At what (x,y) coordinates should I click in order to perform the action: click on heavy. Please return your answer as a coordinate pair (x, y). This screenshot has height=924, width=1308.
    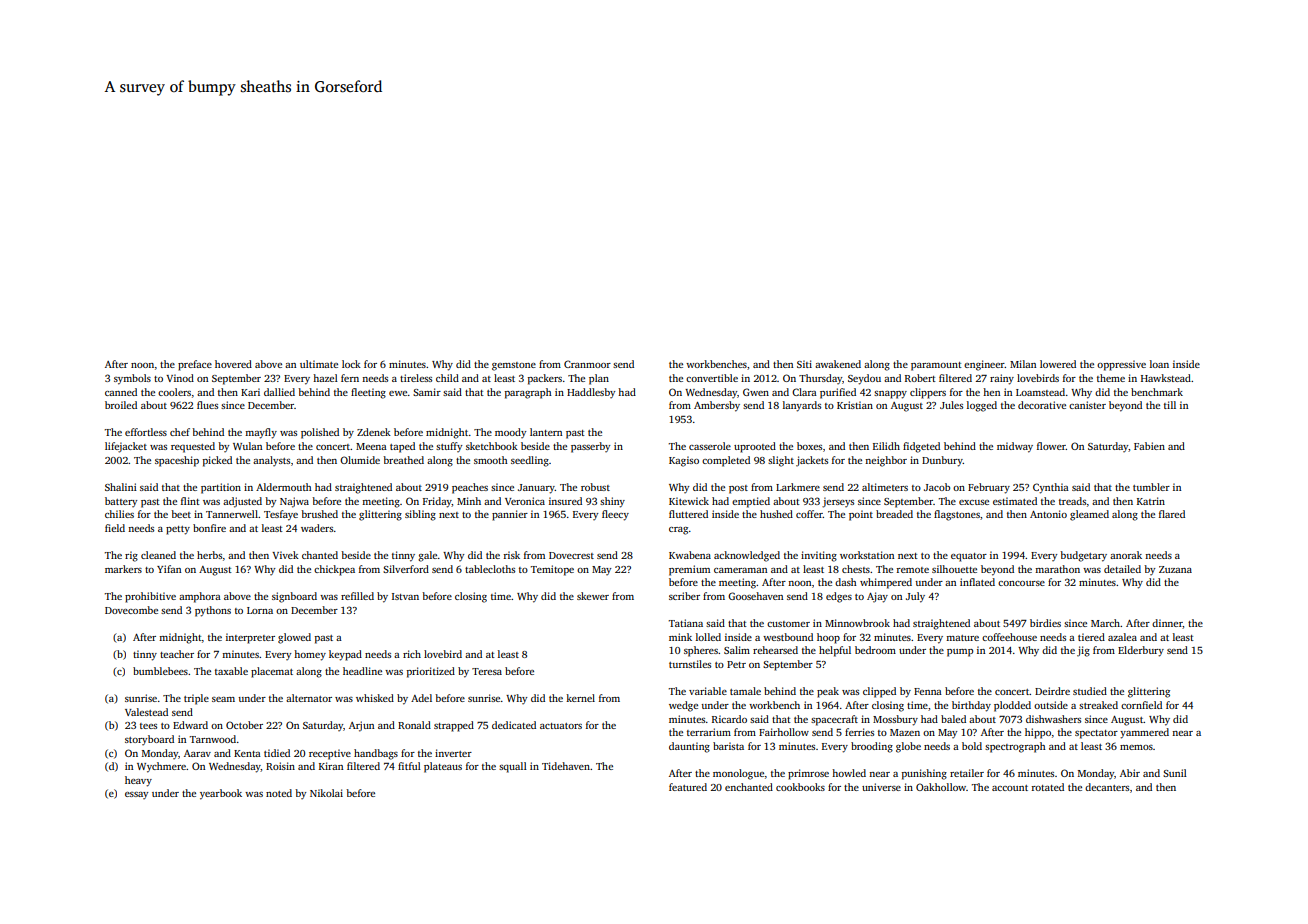
    Looking at the image, I should click on (138, 781).
